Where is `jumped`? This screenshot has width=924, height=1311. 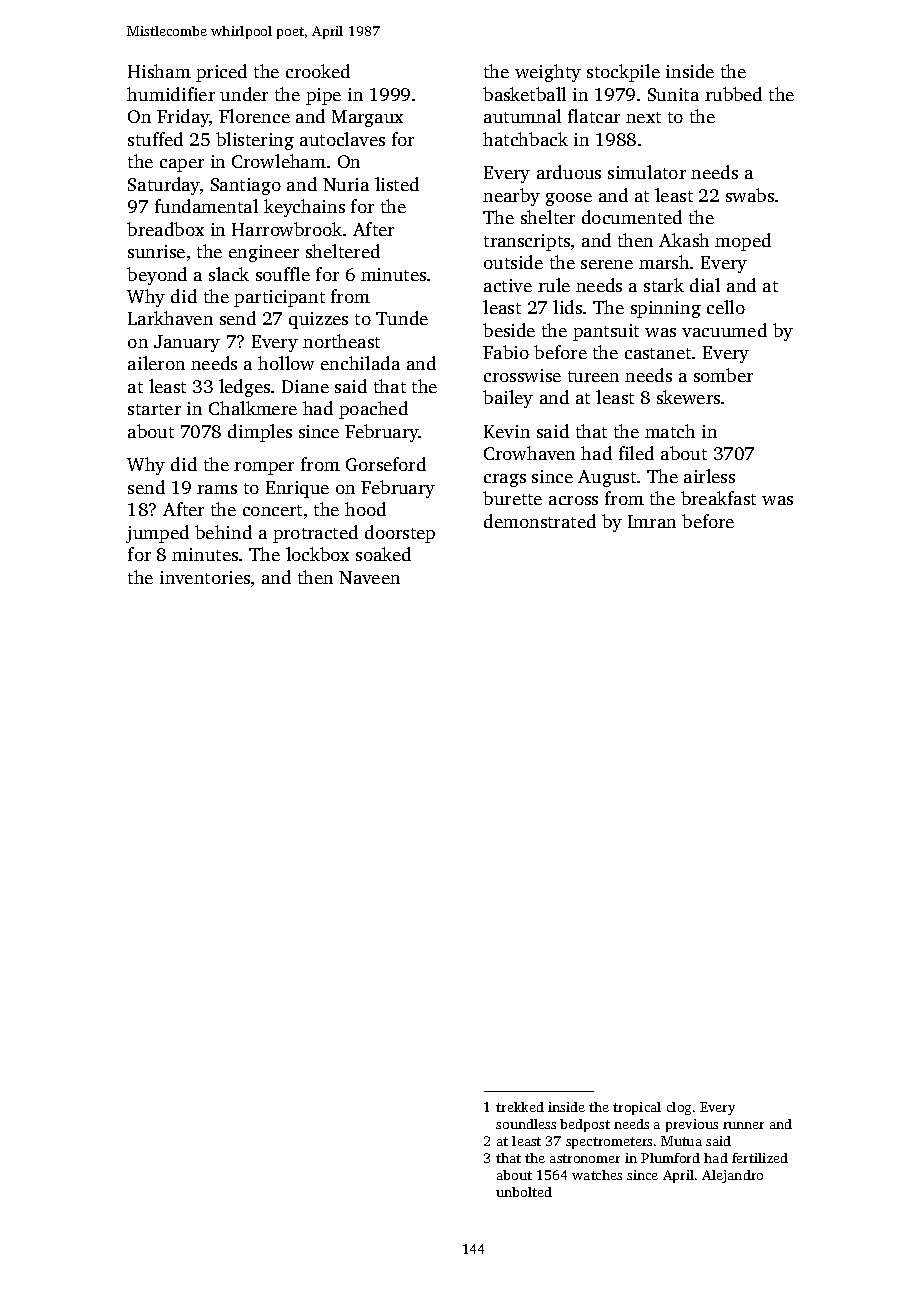 jumped is located at coordinates (157, 534).
